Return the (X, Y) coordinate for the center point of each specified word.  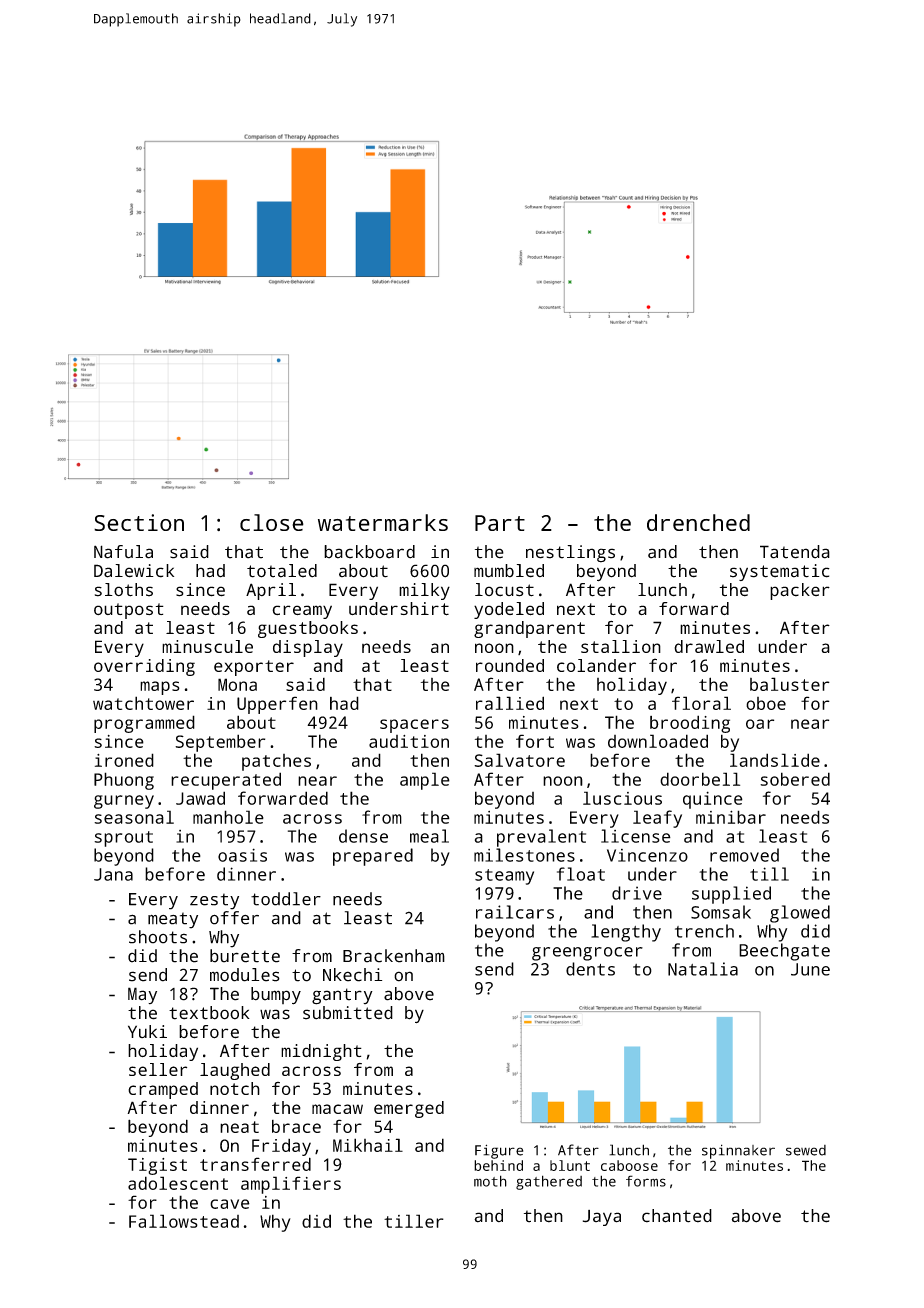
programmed (144, 724)
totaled (282, 571)
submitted (348, 1013)
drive (637, 893)
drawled (709, 646)
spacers (414, 726)
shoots (158, 937)
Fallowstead (184, 1221)
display (308, 648)
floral (701, 703)
